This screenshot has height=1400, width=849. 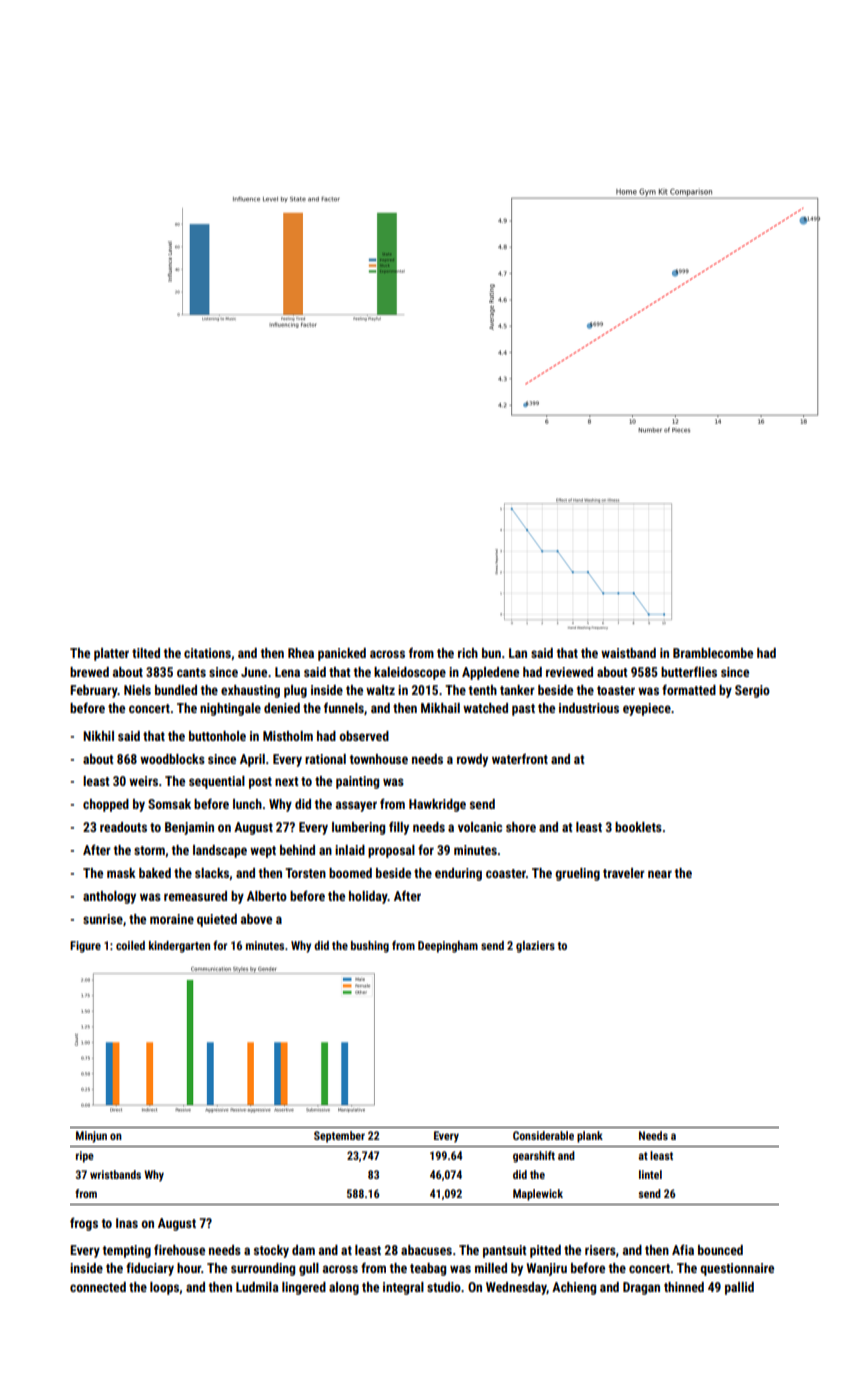 I want to click on toaster, so click(x=616, y=690).
